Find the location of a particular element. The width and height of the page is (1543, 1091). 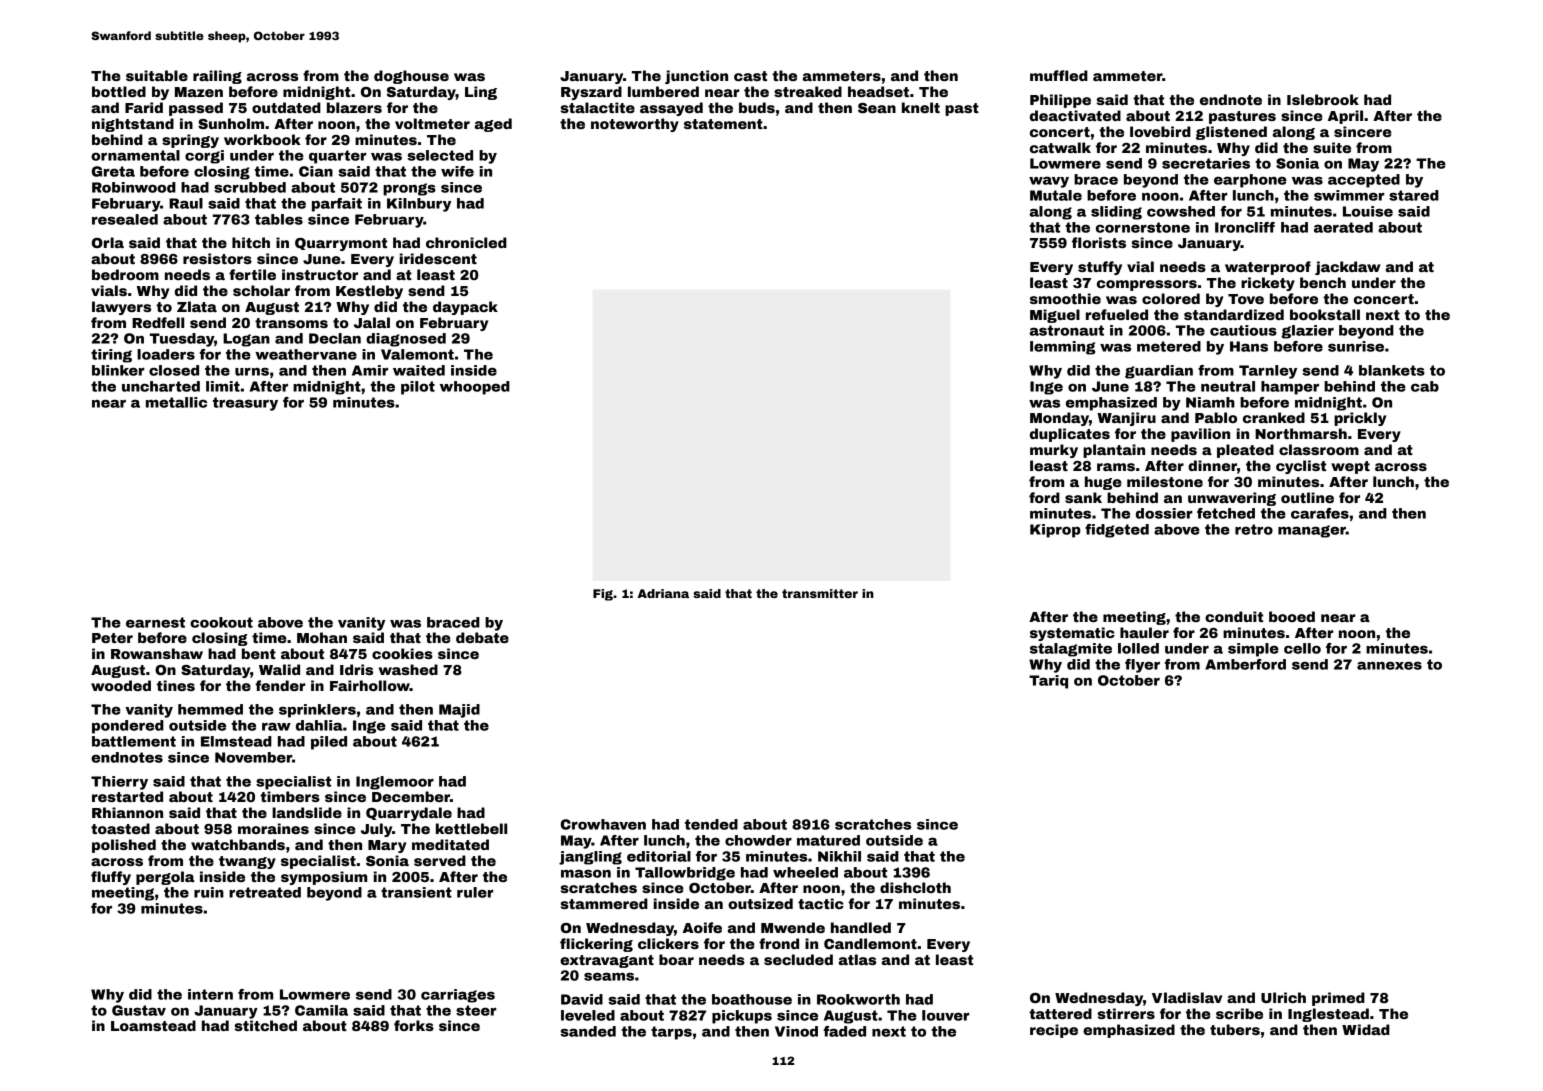

manager is located at coordinates (1312, 531).
